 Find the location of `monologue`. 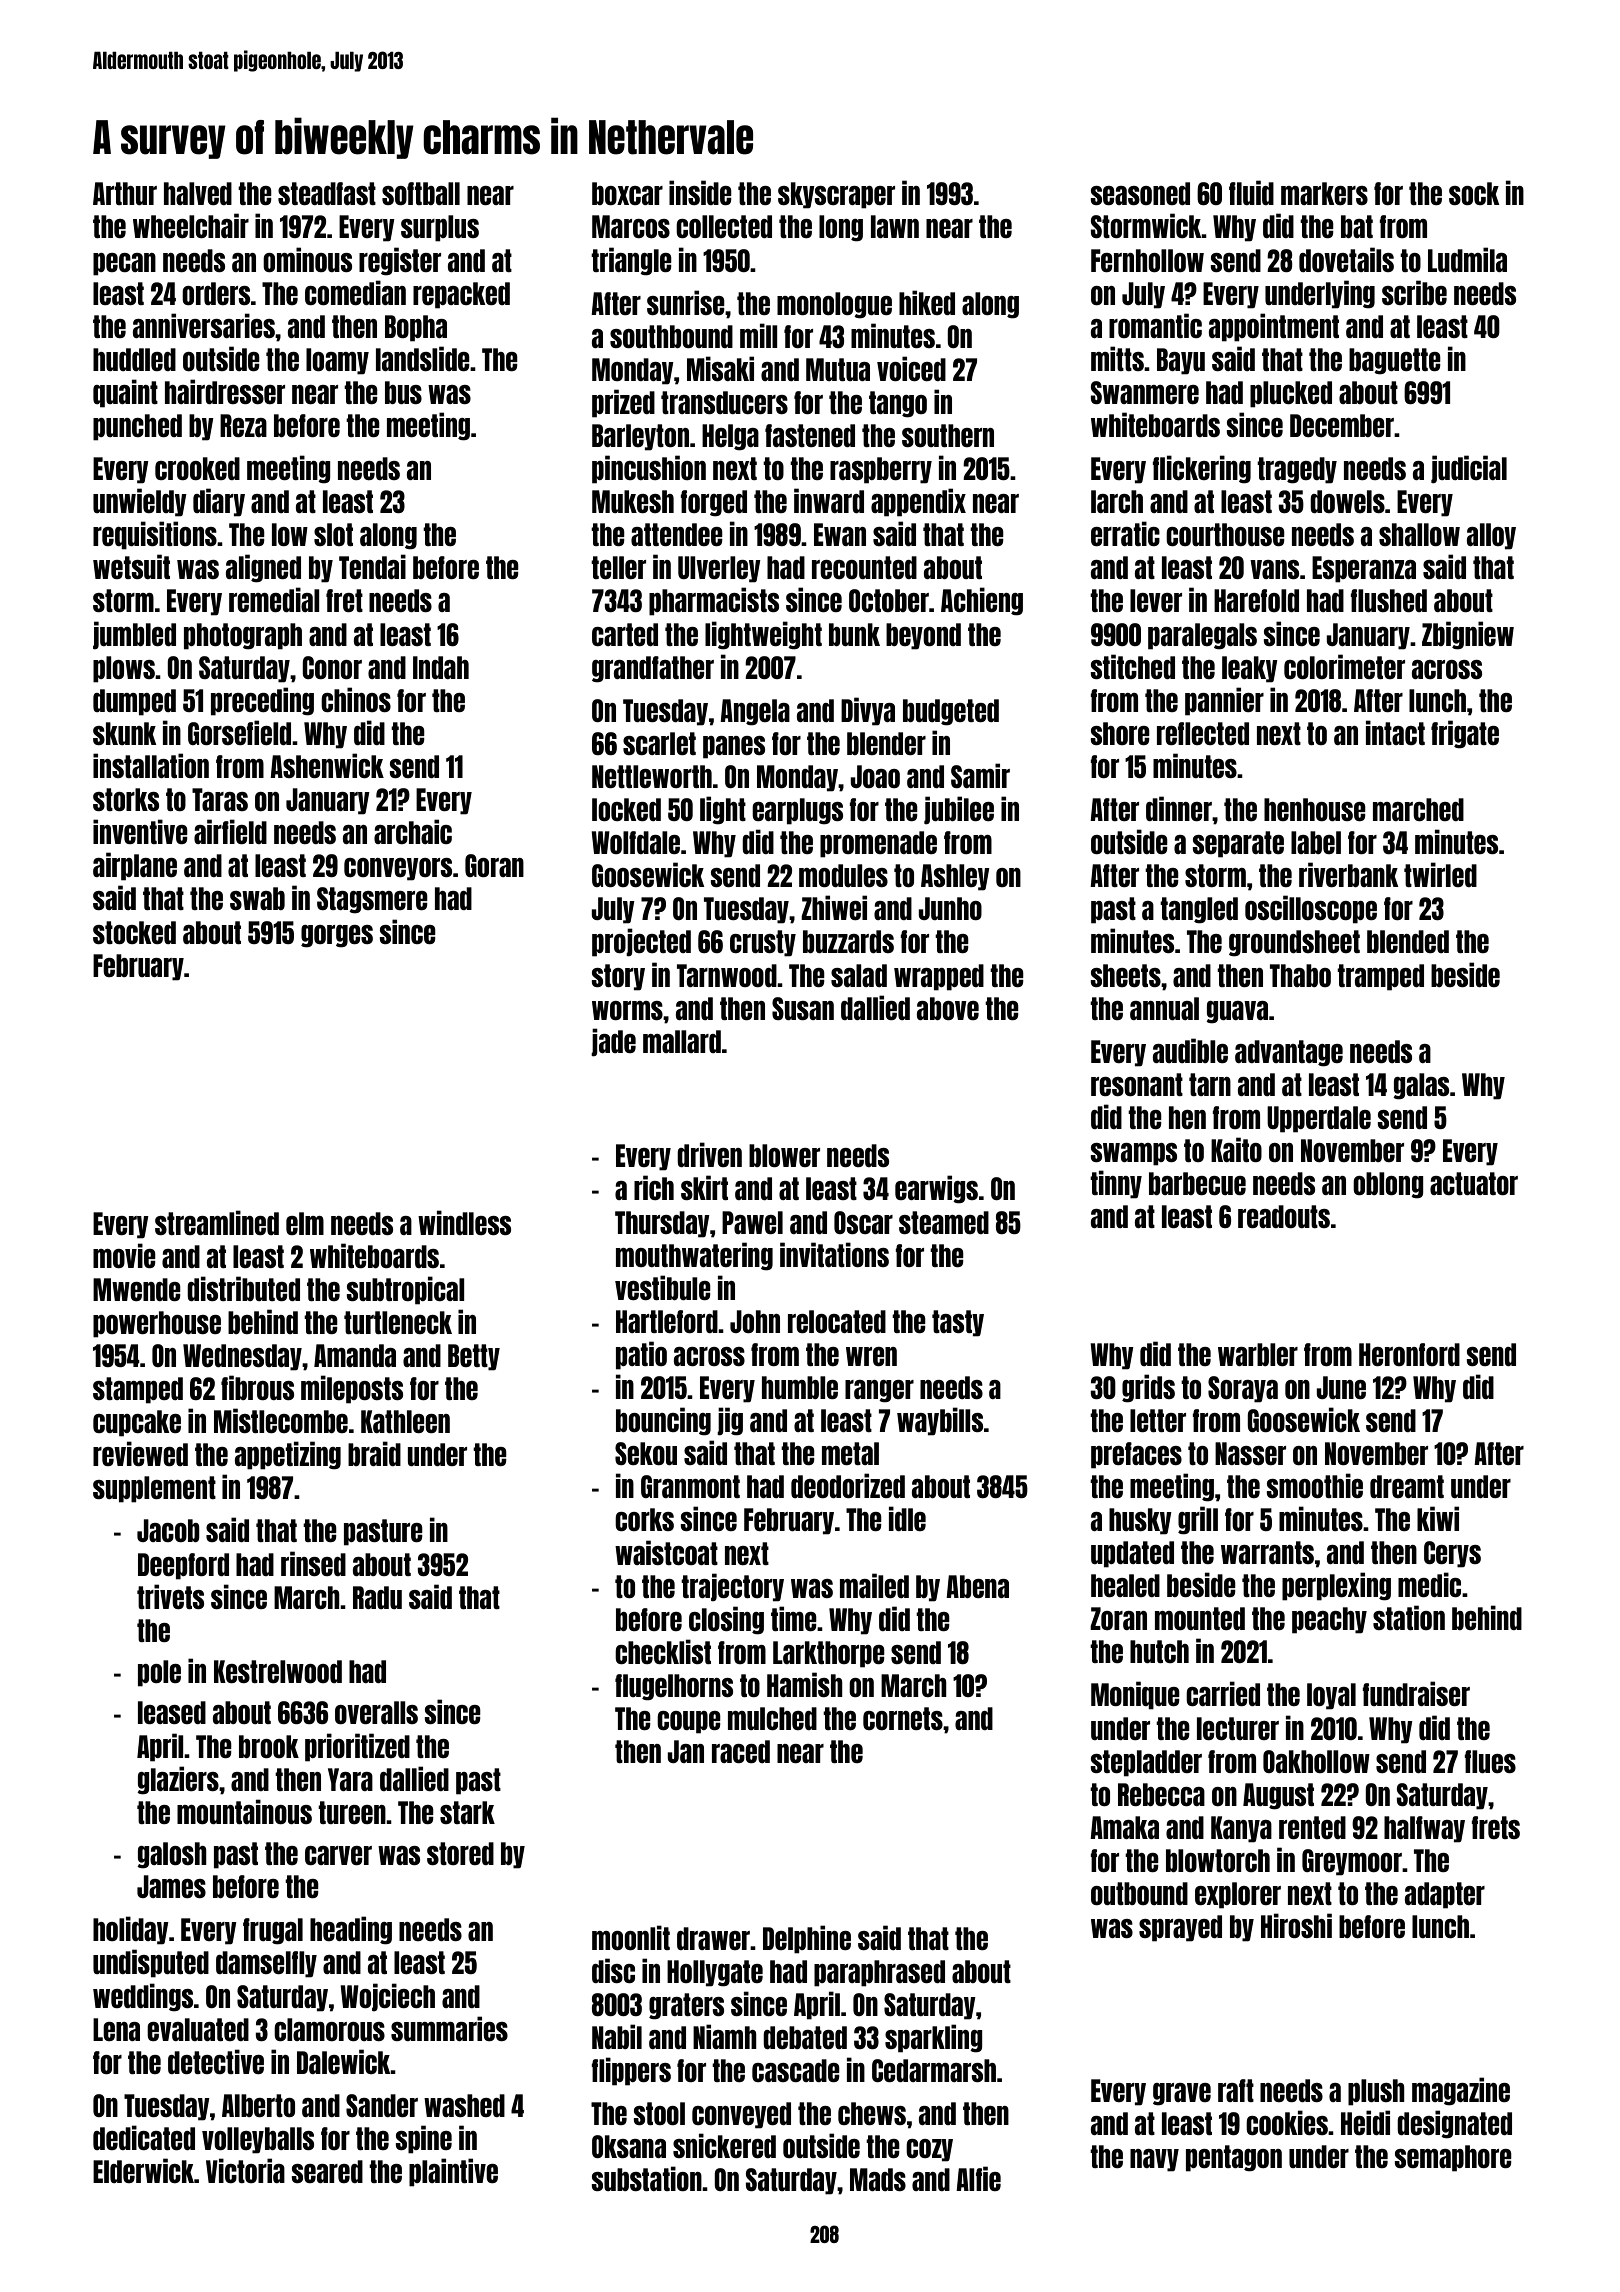

monologue is located at coordinates (834, 305).
